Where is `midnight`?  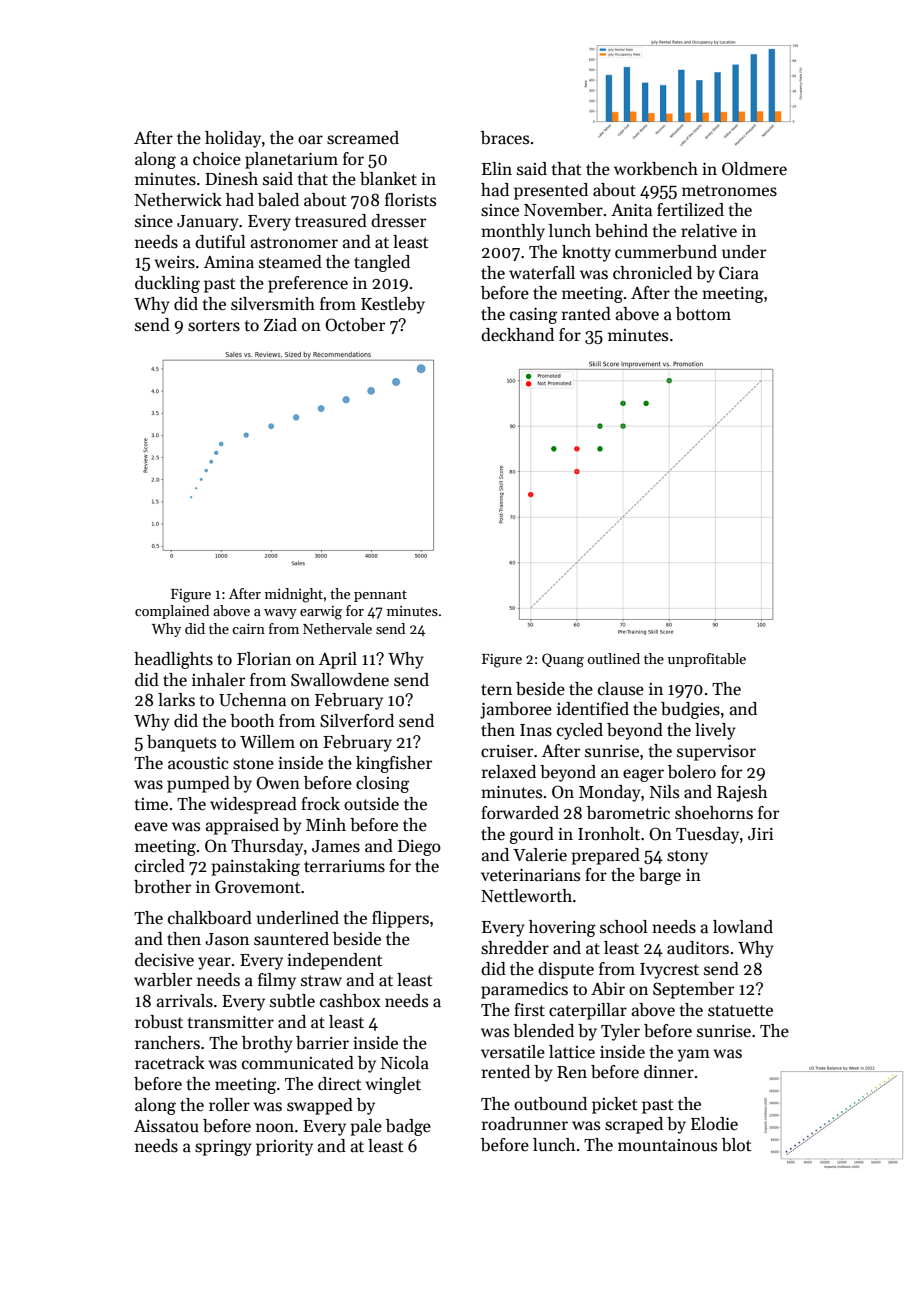 midnight is located at coordinates (294, 595).
